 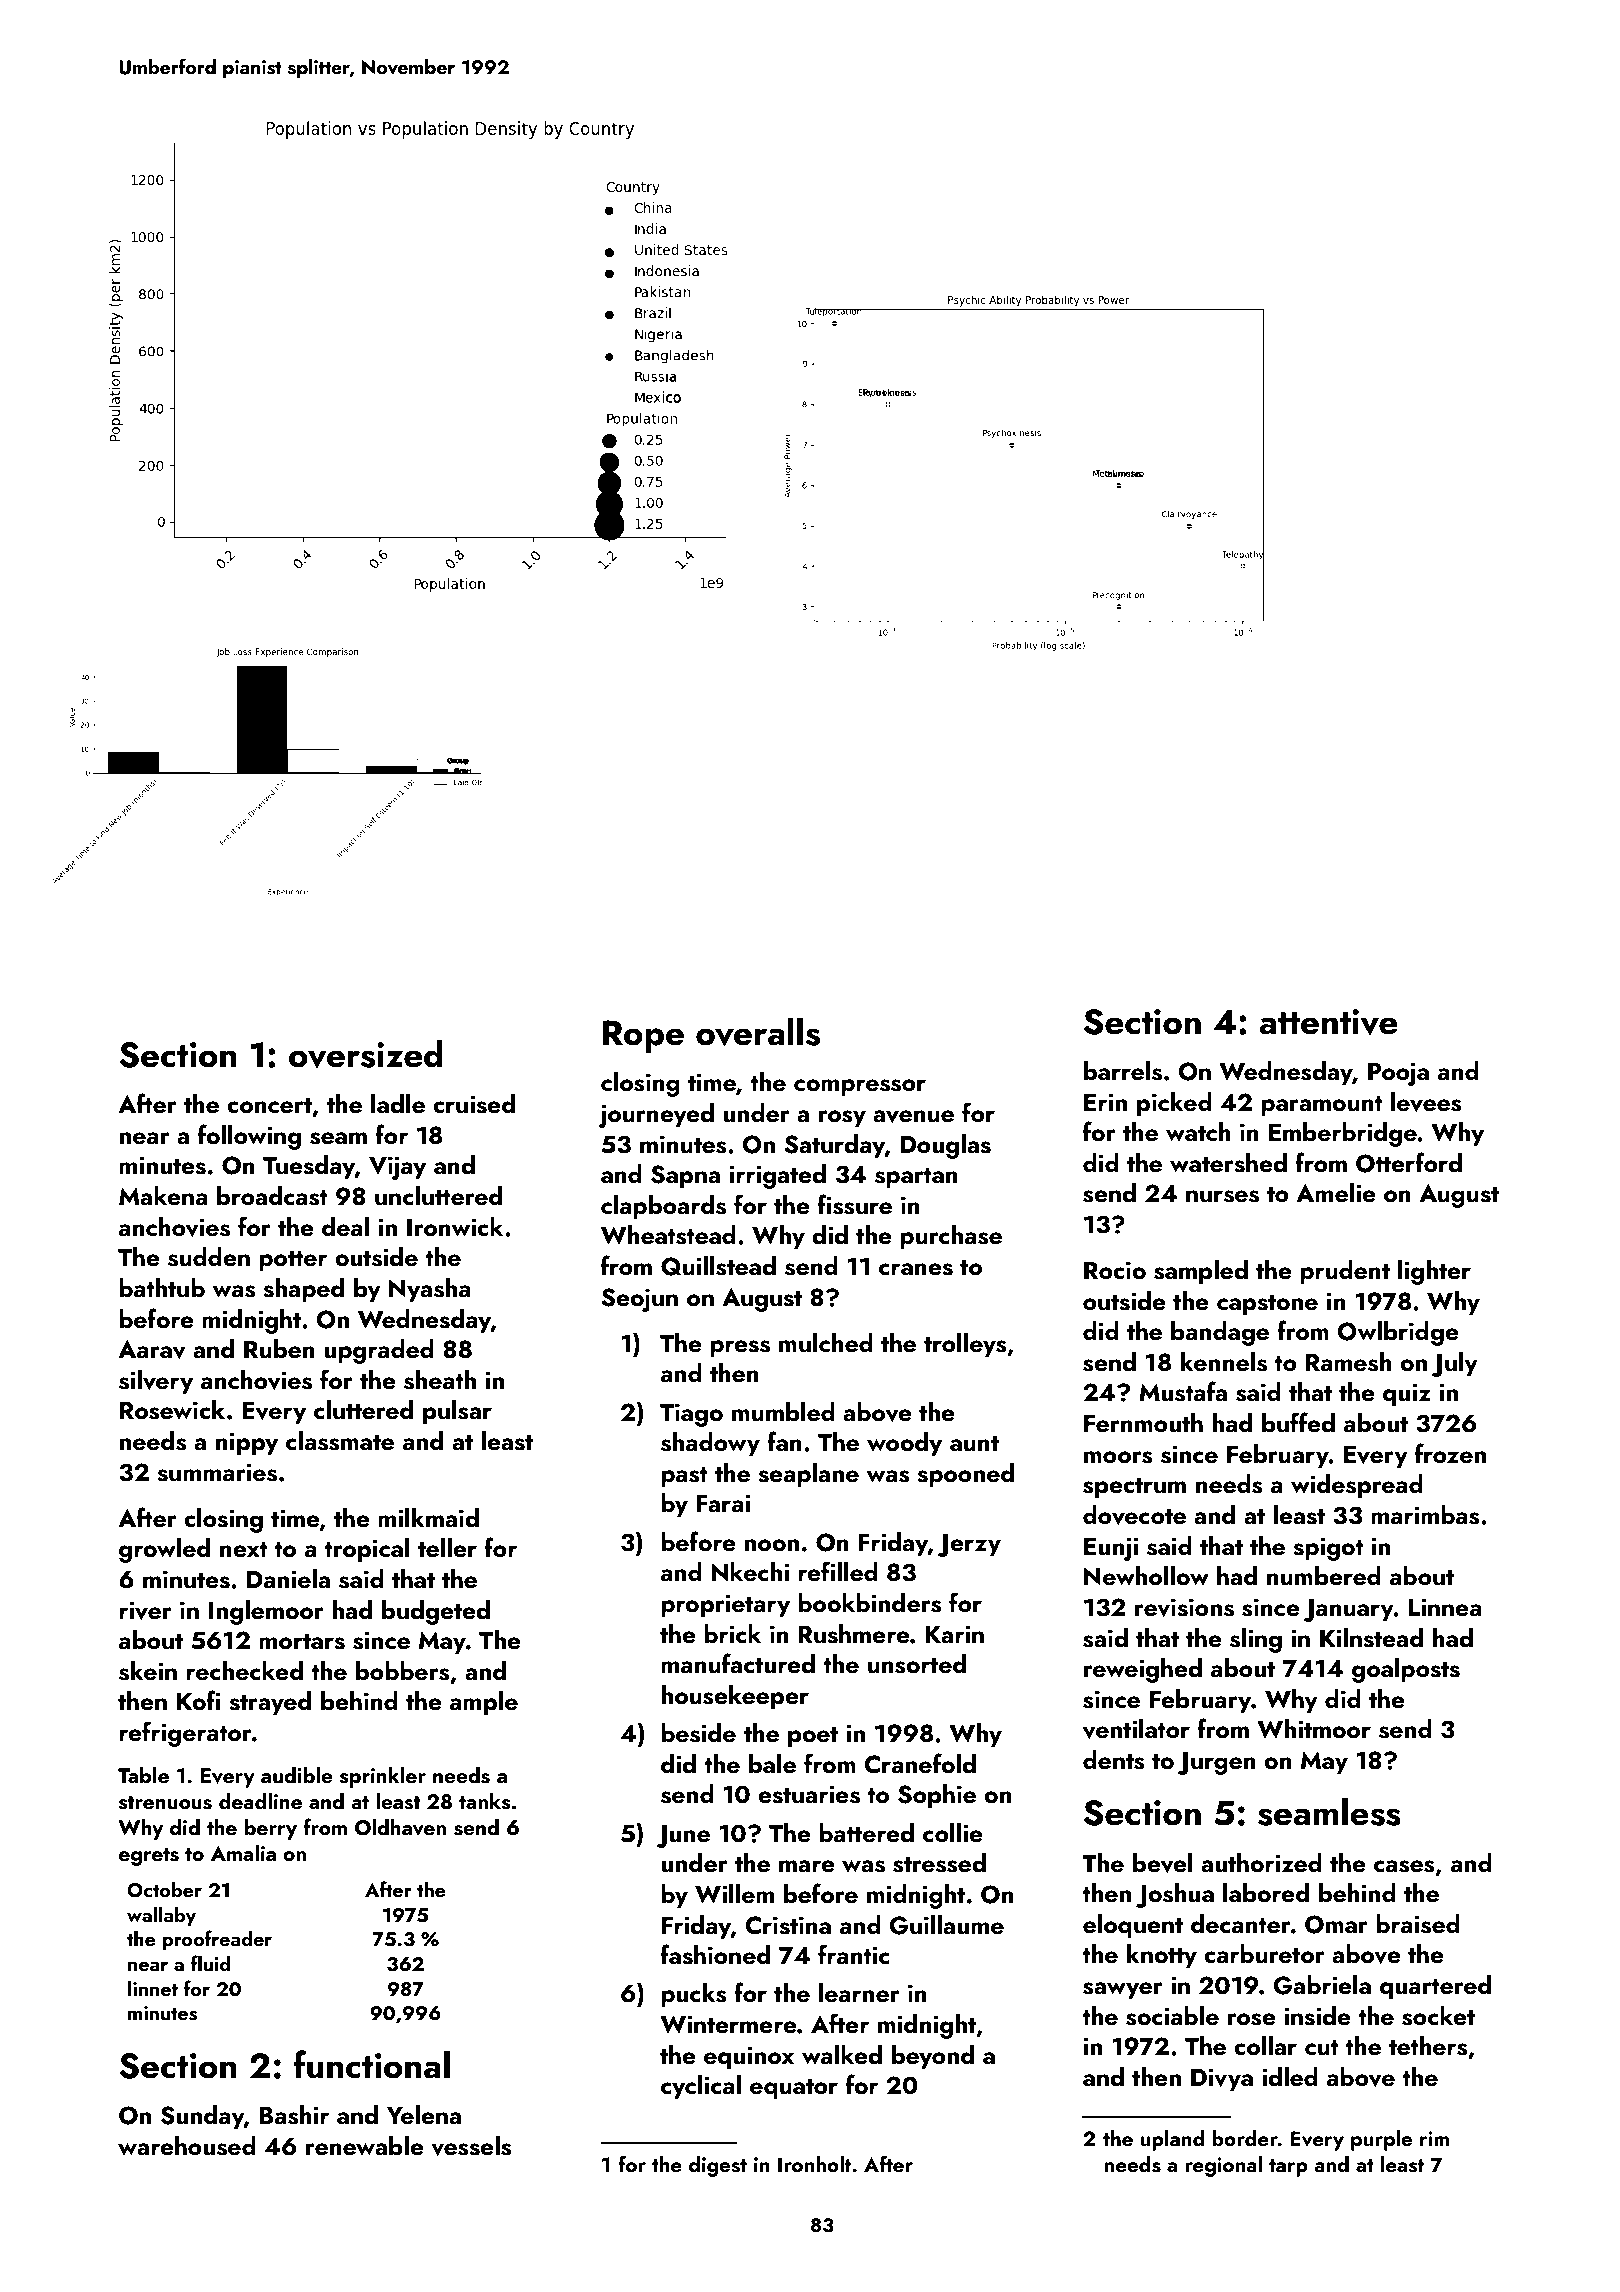 What do you see at coordinates (725, 1606) in the screenshot?
I see `proprietary` at bounding box center [725, 1606].
